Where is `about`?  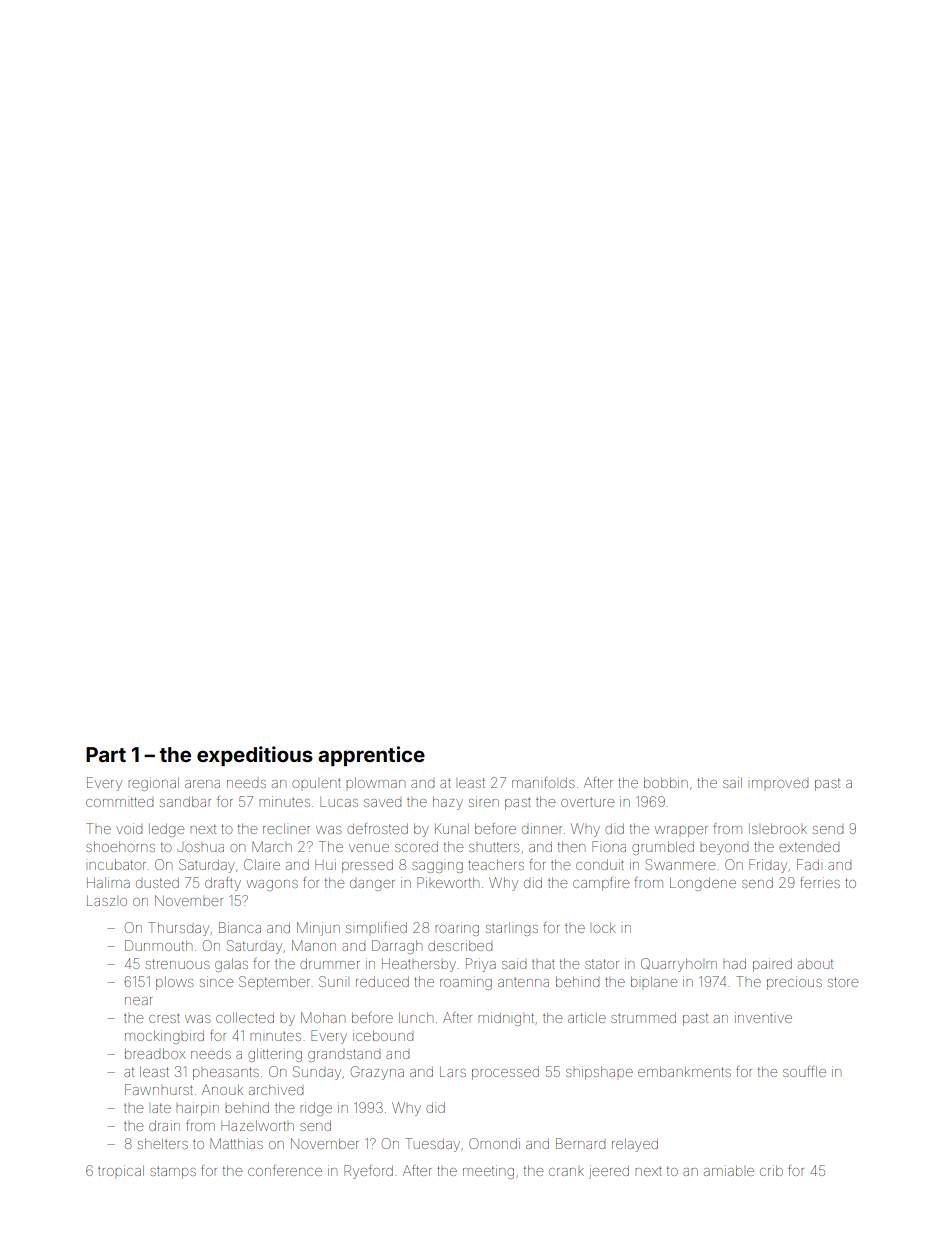 about is located at coordinates (815, 964).
